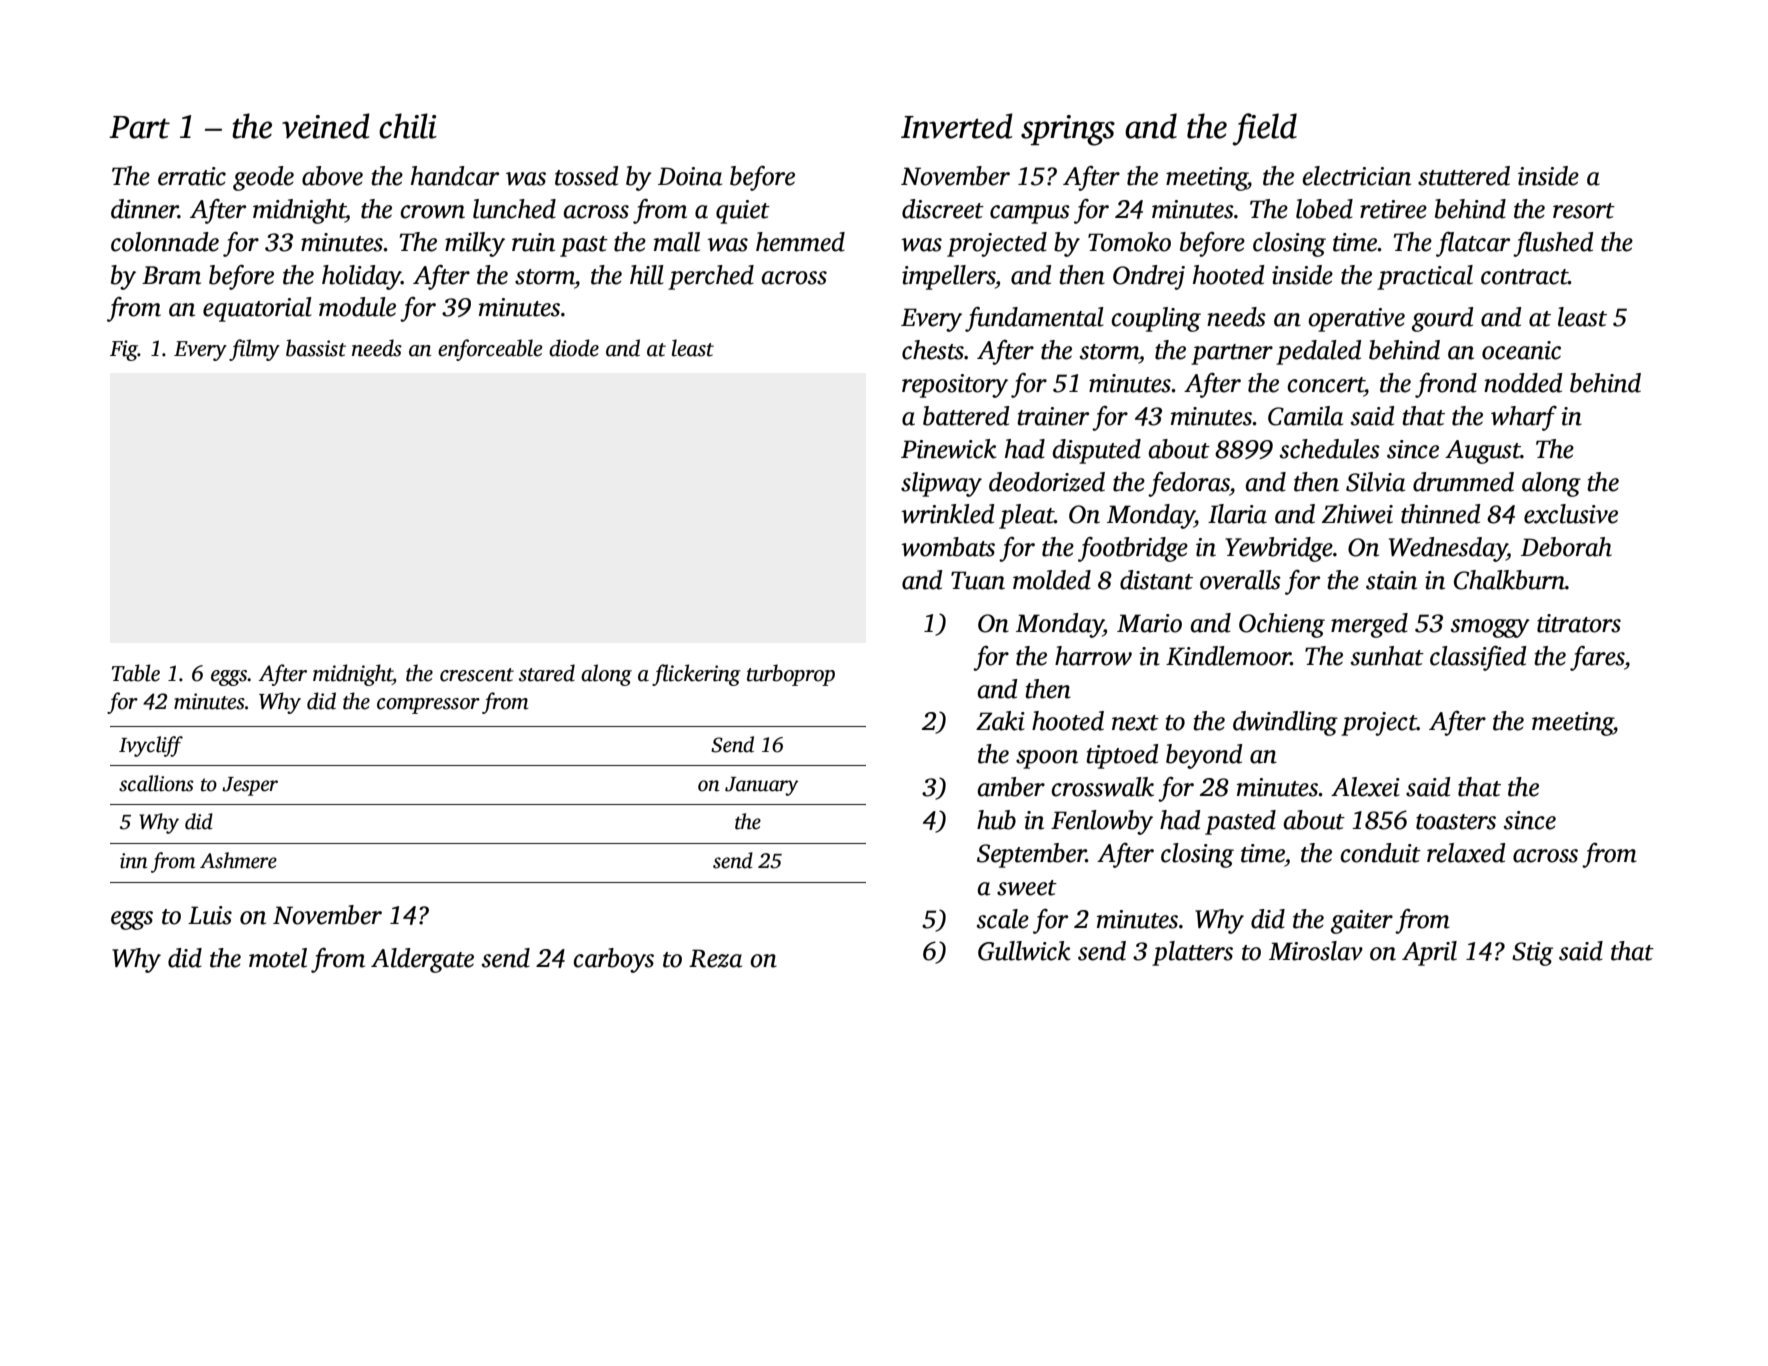 Image resolution: width=1768 pixels, height=1366 pixels. Describe the element at coordinates (1584, 211) in the document. I see `resort` at that location.
